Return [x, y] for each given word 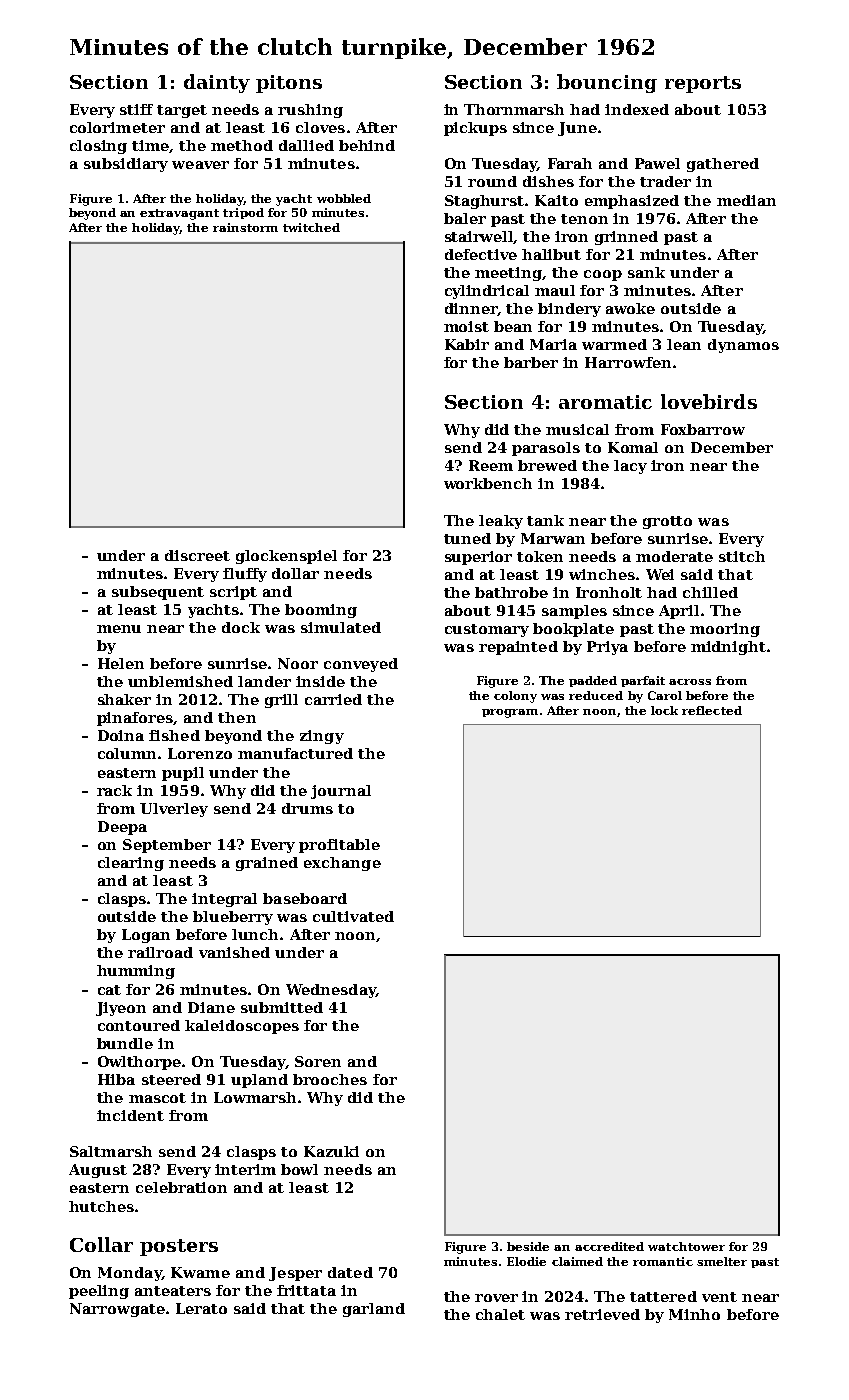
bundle [125, 1043]
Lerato [201, 1308]
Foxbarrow [703, 429]
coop [603, 275]
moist [466, 326]
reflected [712, 710]
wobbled [344, 198]
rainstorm [245, 227]
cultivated [353, 916]
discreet [197, 555]
